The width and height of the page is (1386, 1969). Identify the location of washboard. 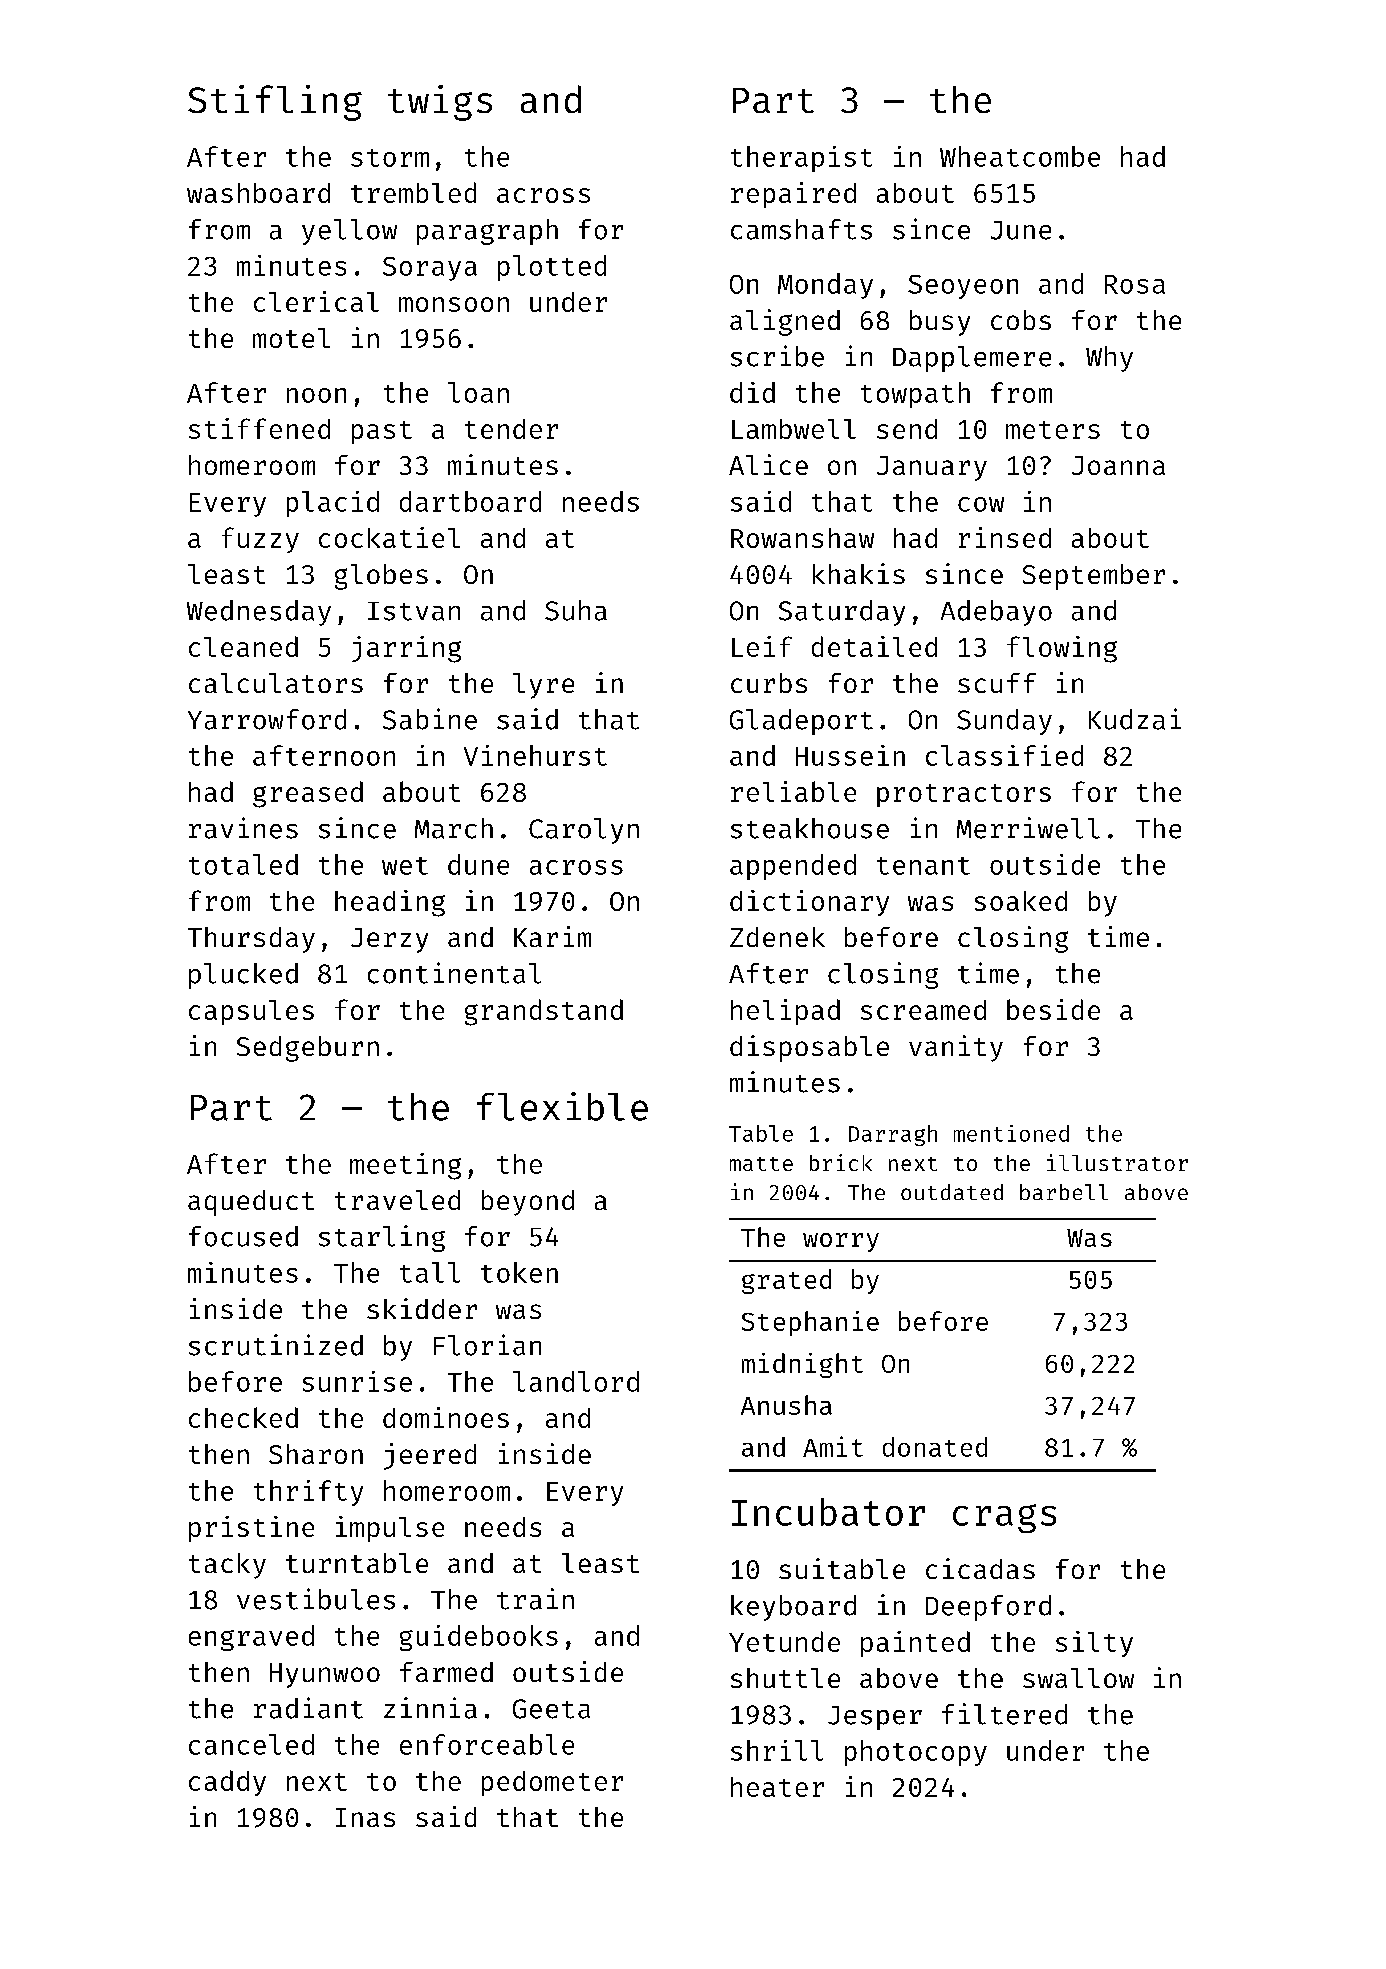
(258, 193).
